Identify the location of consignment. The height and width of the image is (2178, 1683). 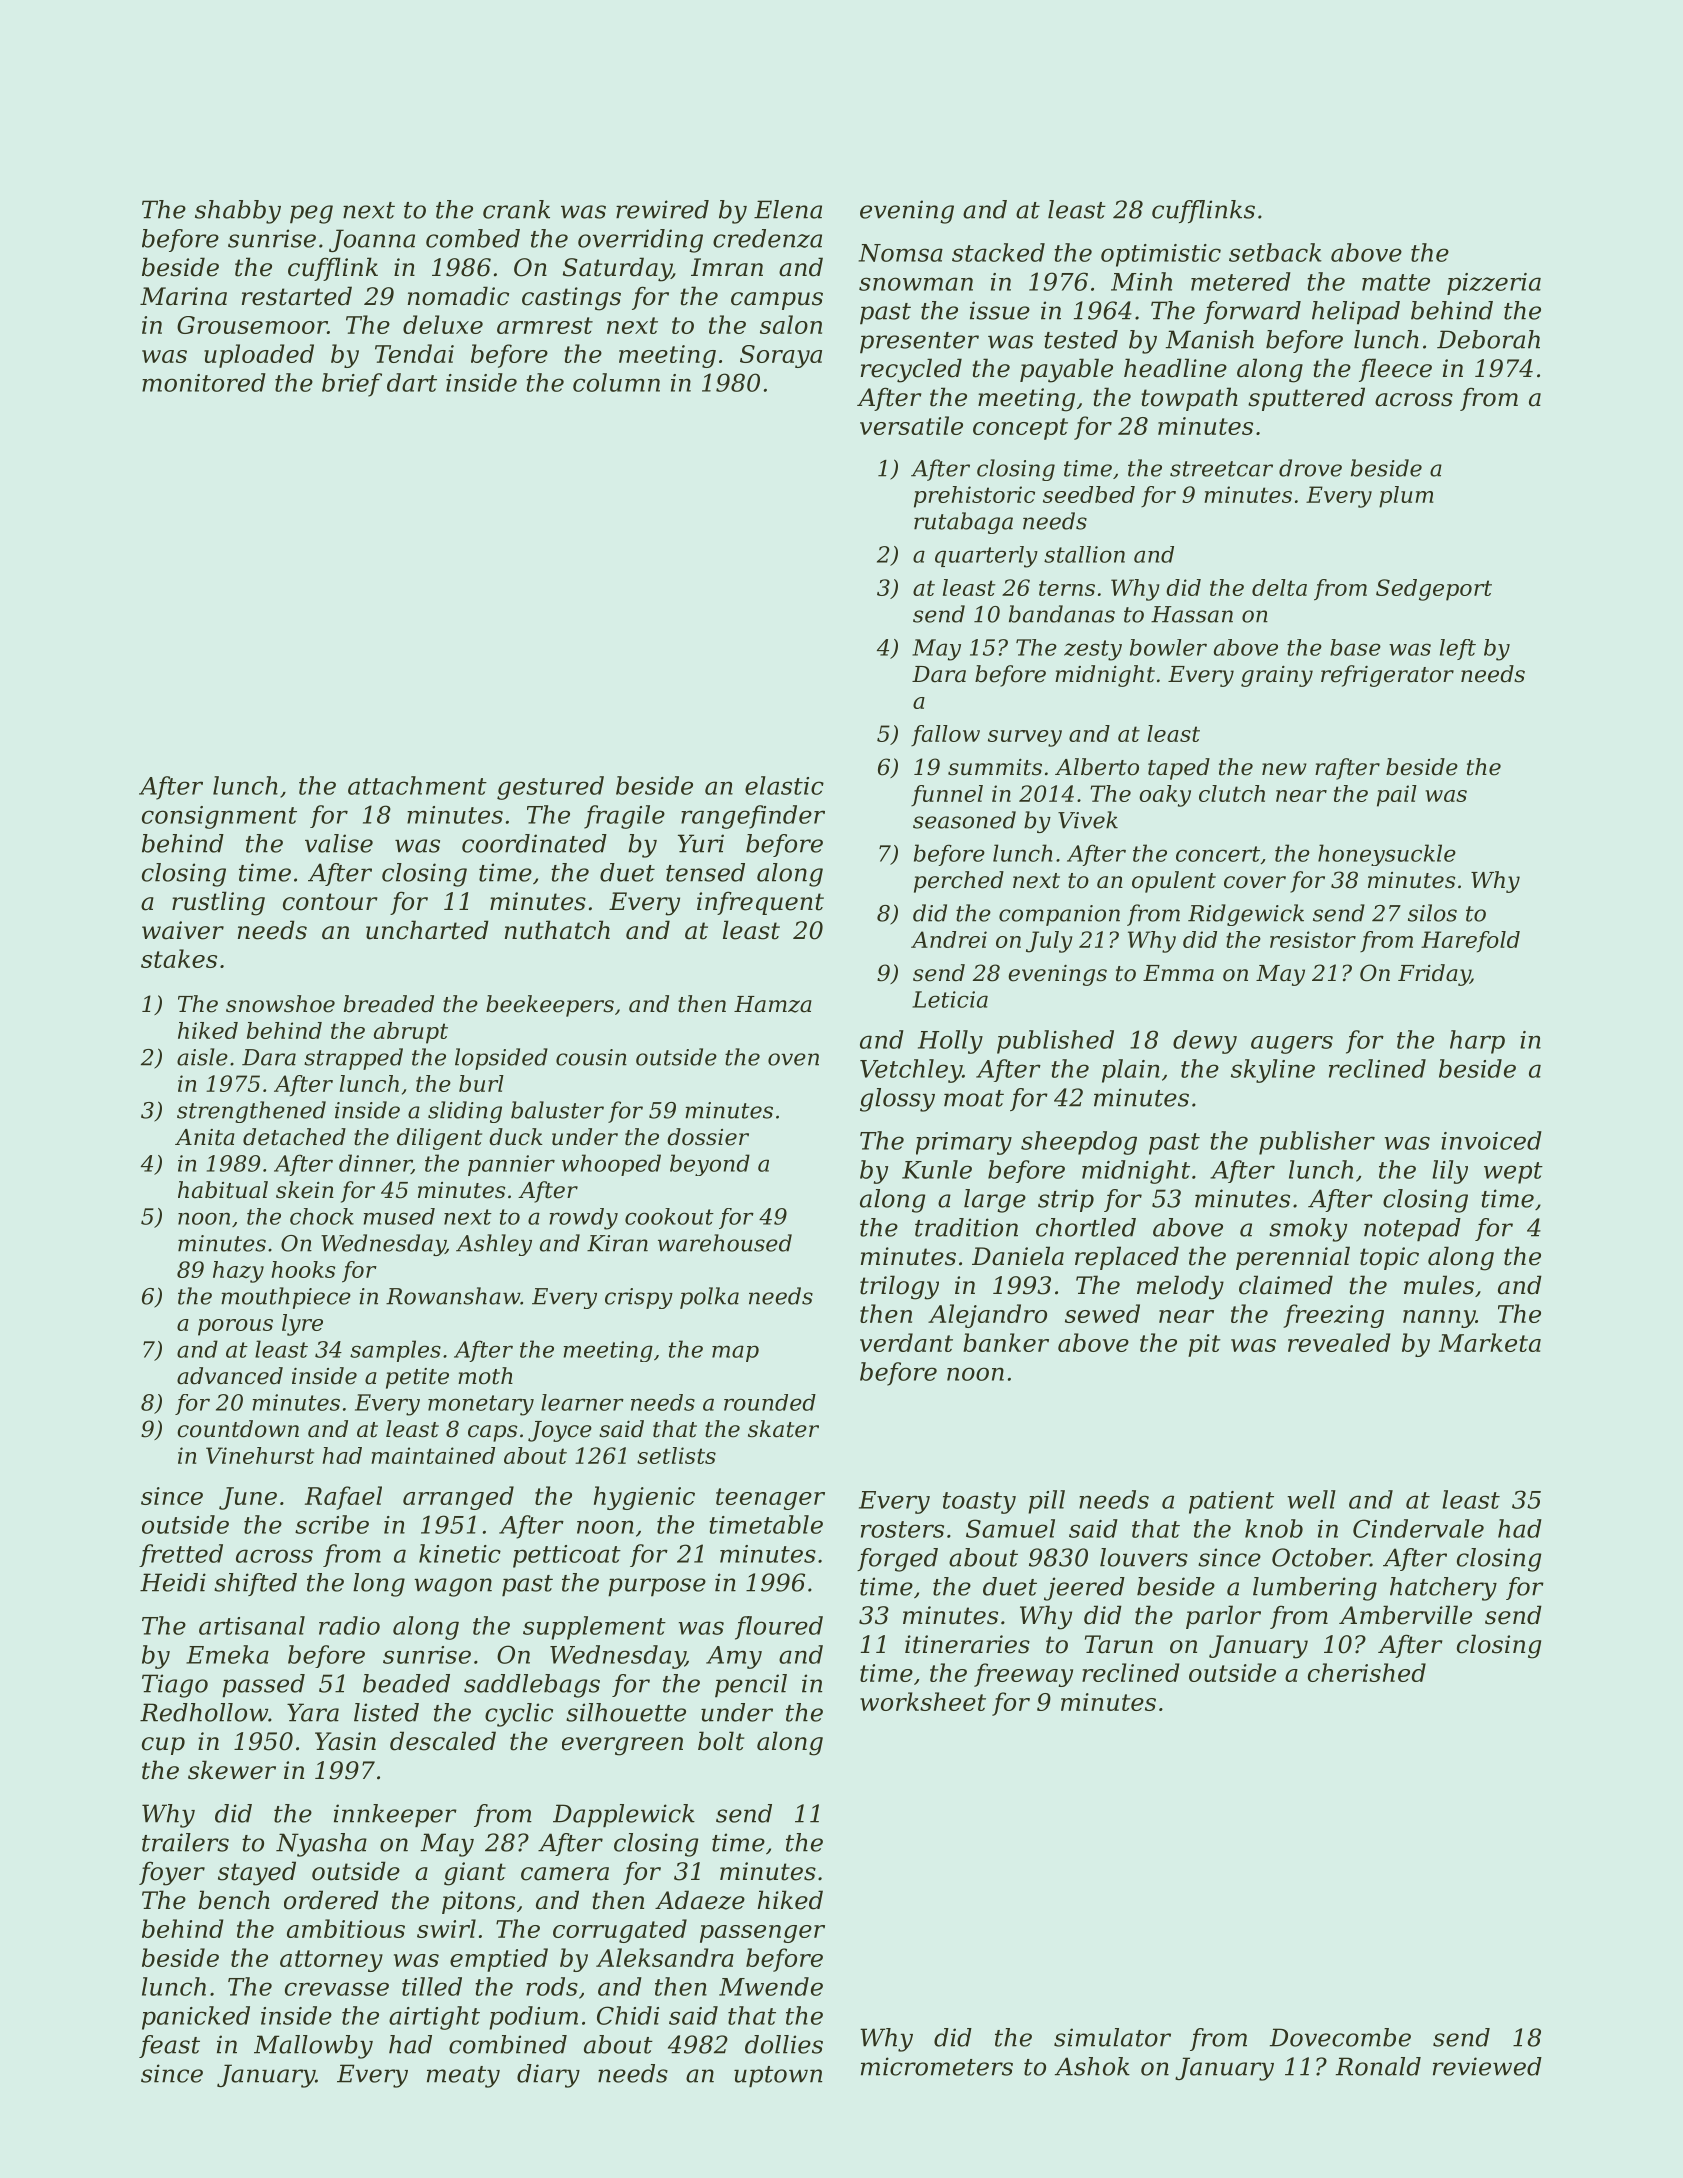
(219, 817).
